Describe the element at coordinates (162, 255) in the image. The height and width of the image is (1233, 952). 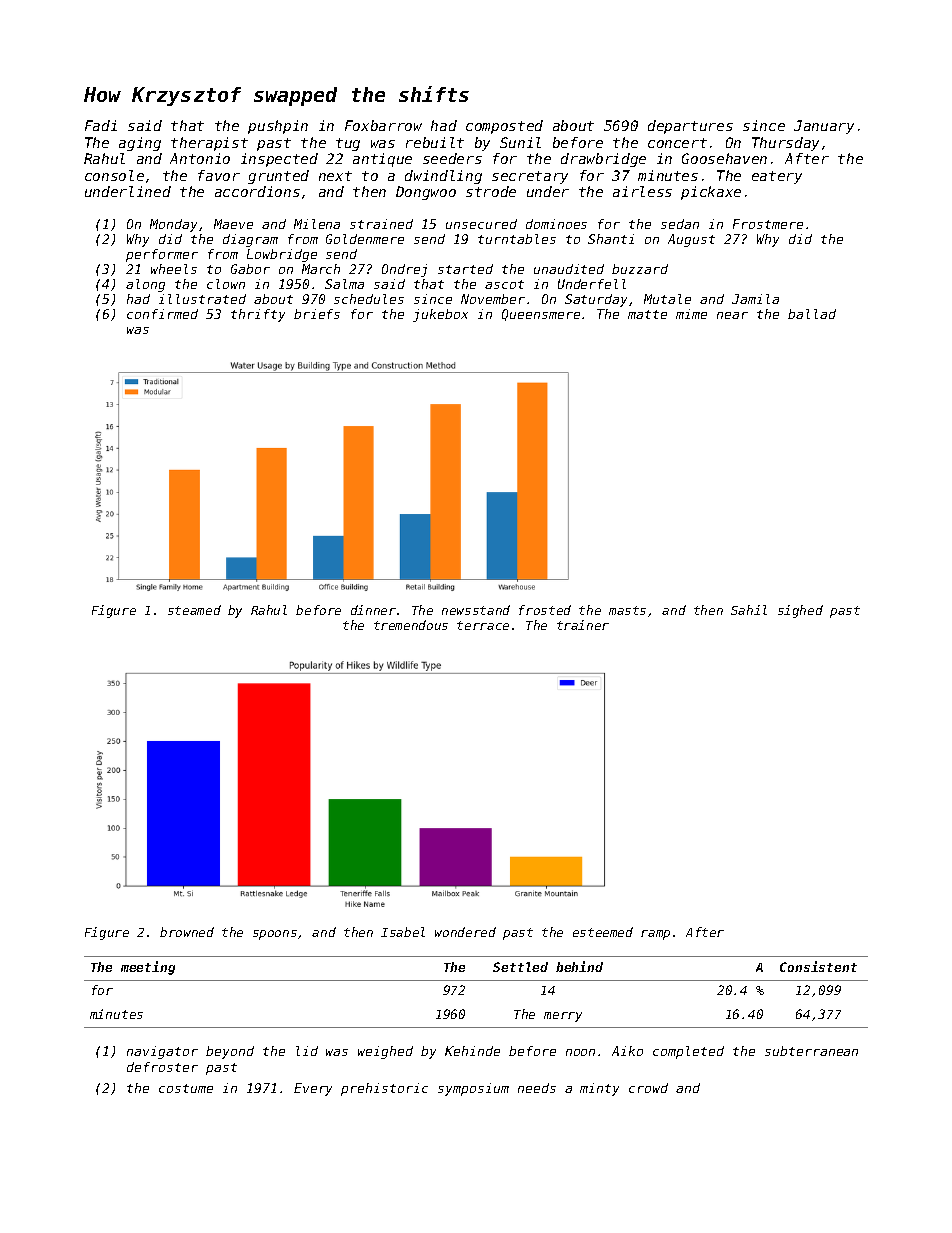
I see `performer` at that location.
